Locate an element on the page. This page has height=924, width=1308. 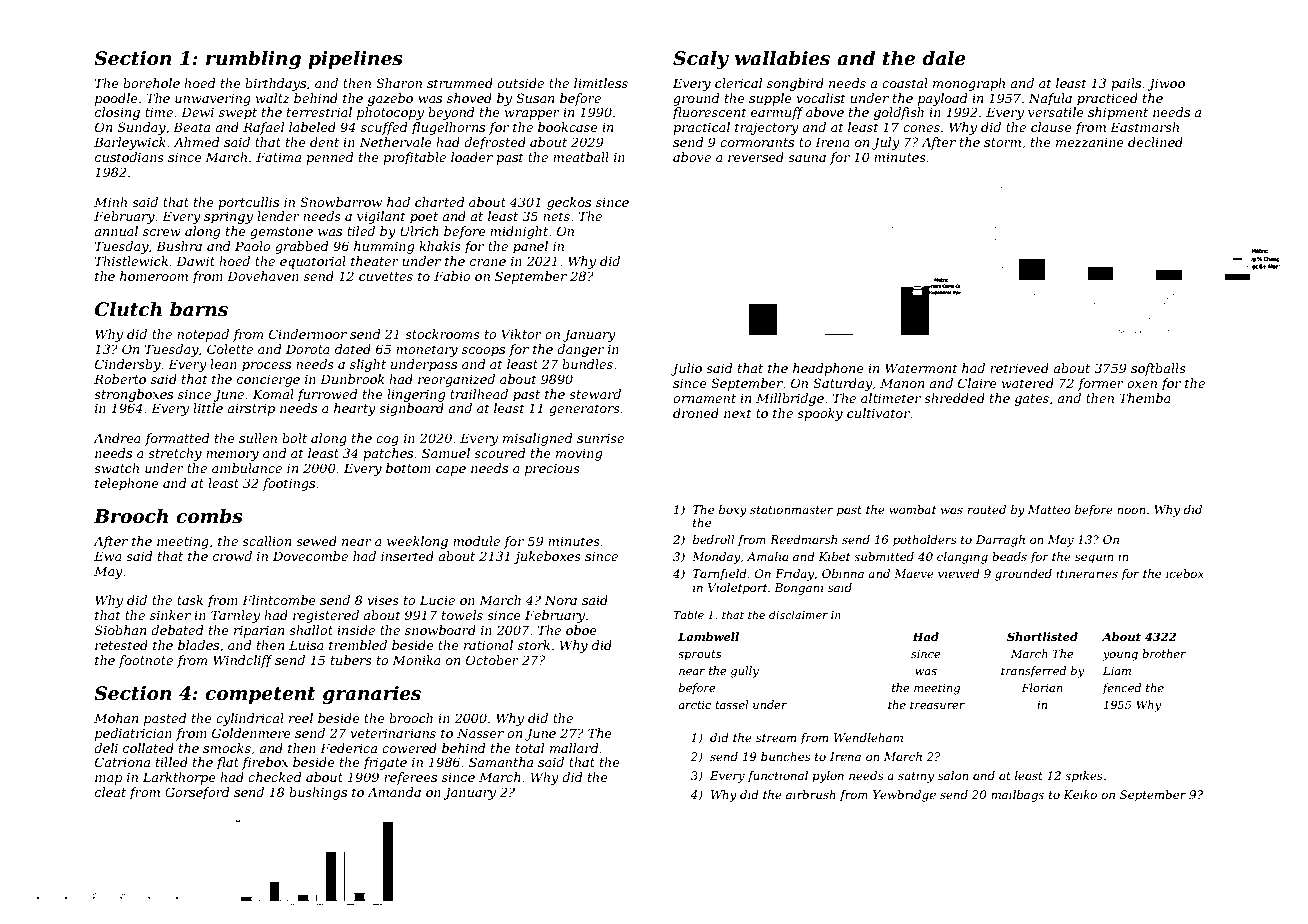
Dovecombe is located at coordinates (310, 556).
